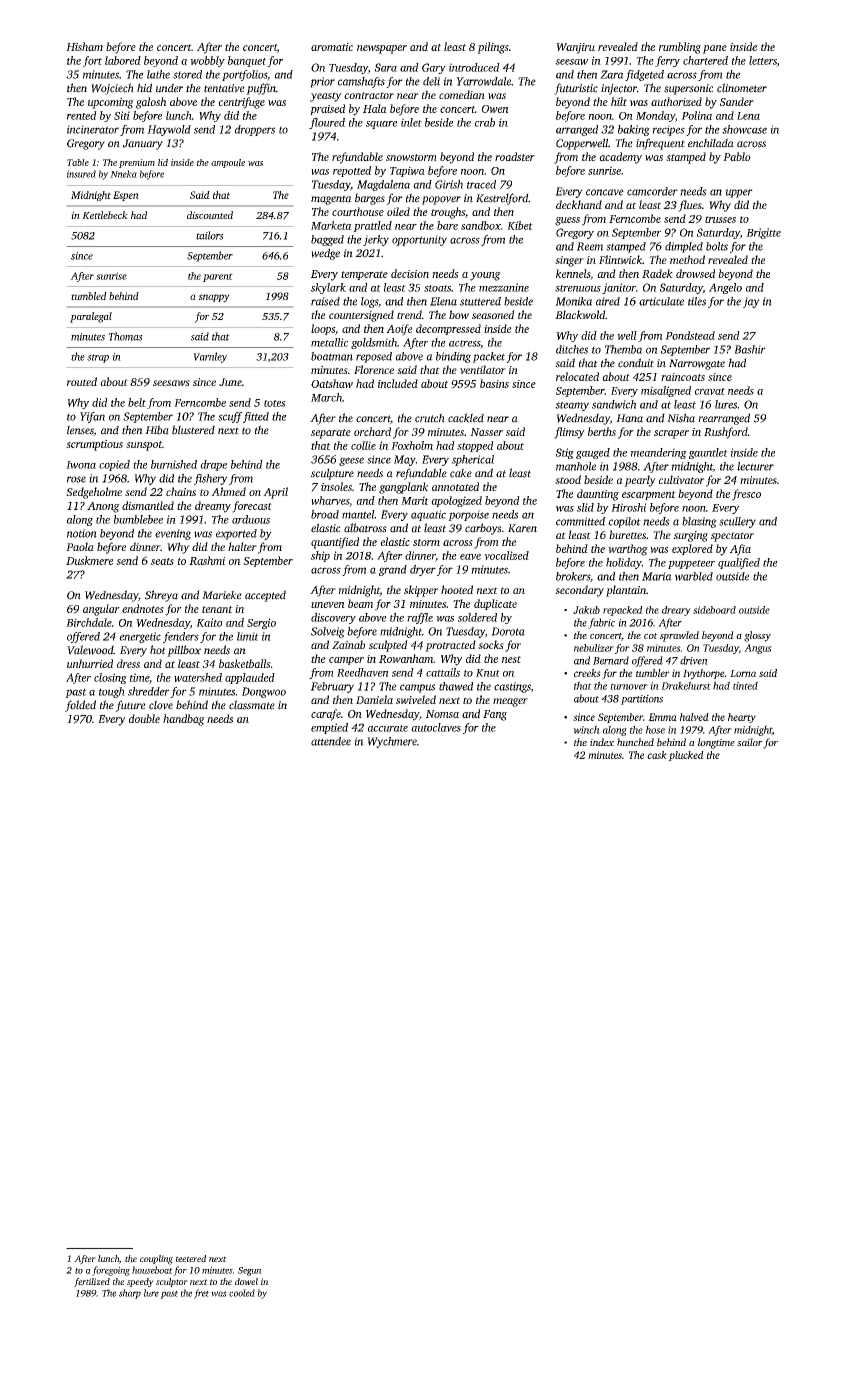 The height and width of the page is (1400, 849). What do you see at coordinates (184, 720) in the page?
I see `handbag` at bounding box center [184, 720].
